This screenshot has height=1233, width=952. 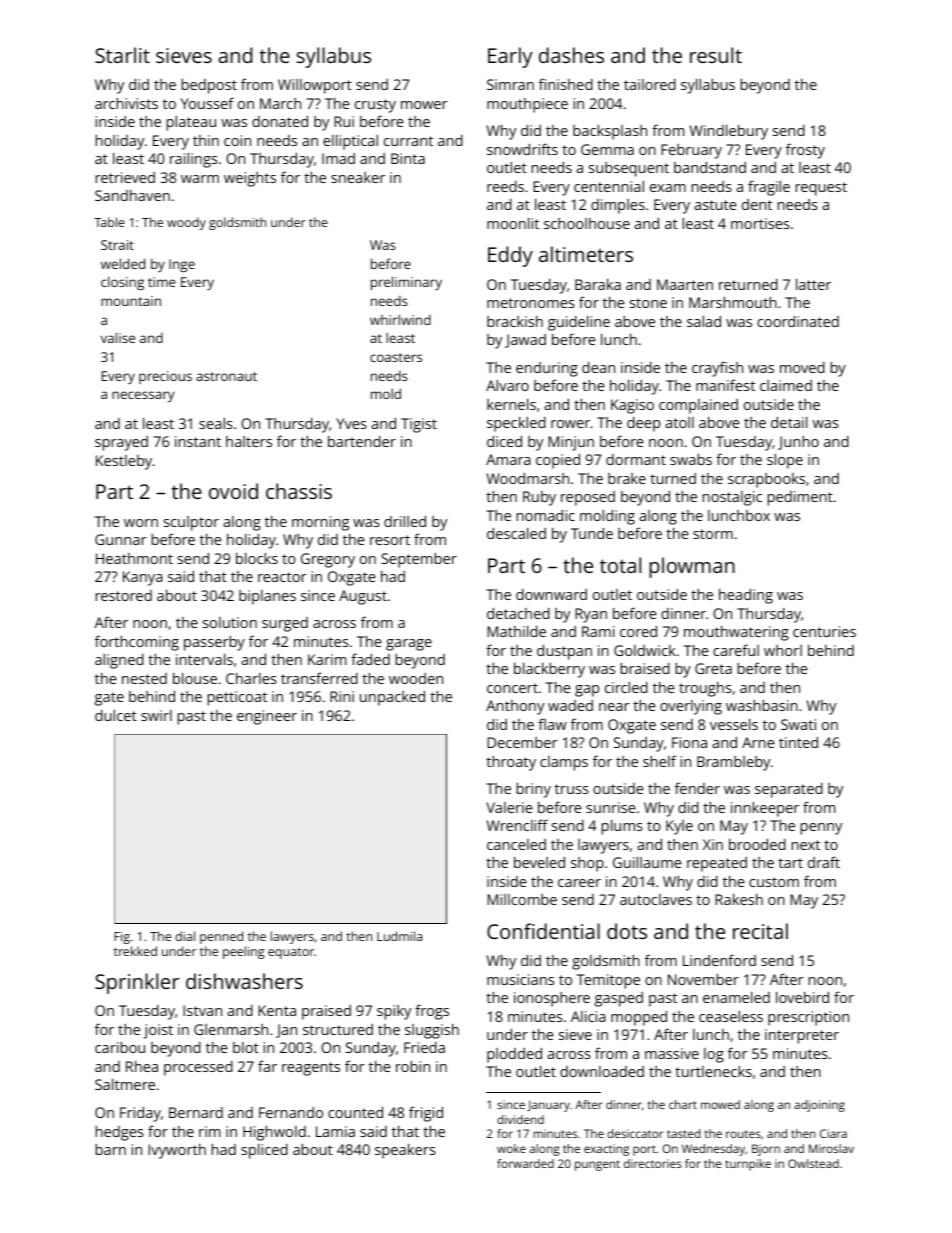 I want to click on Lamia, so click(x=335, y=1131).
